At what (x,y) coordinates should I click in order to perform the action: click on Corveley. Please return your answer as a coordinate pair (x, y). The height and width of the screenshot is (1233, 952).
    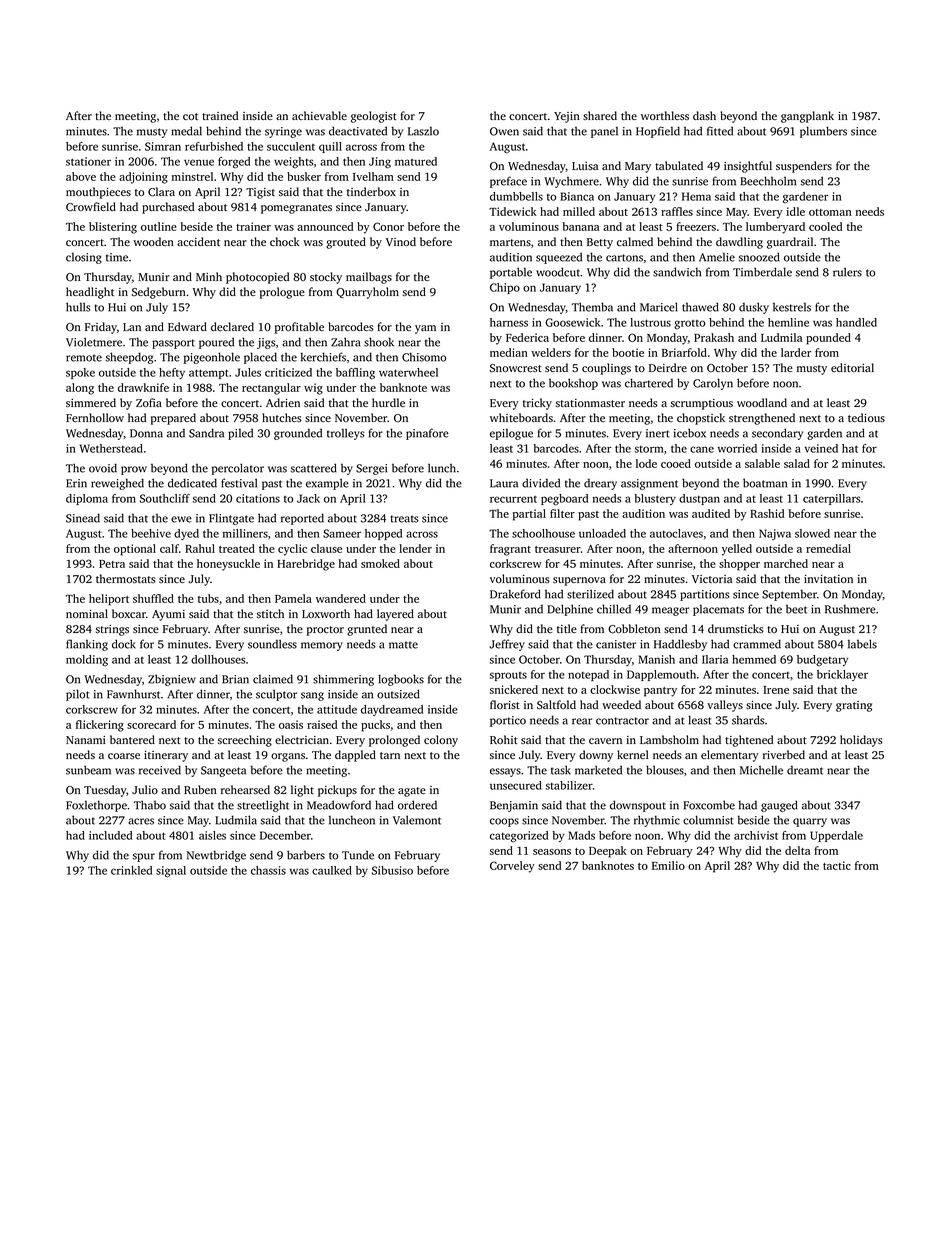
    Looking at the image, I should click on (512, 867).
